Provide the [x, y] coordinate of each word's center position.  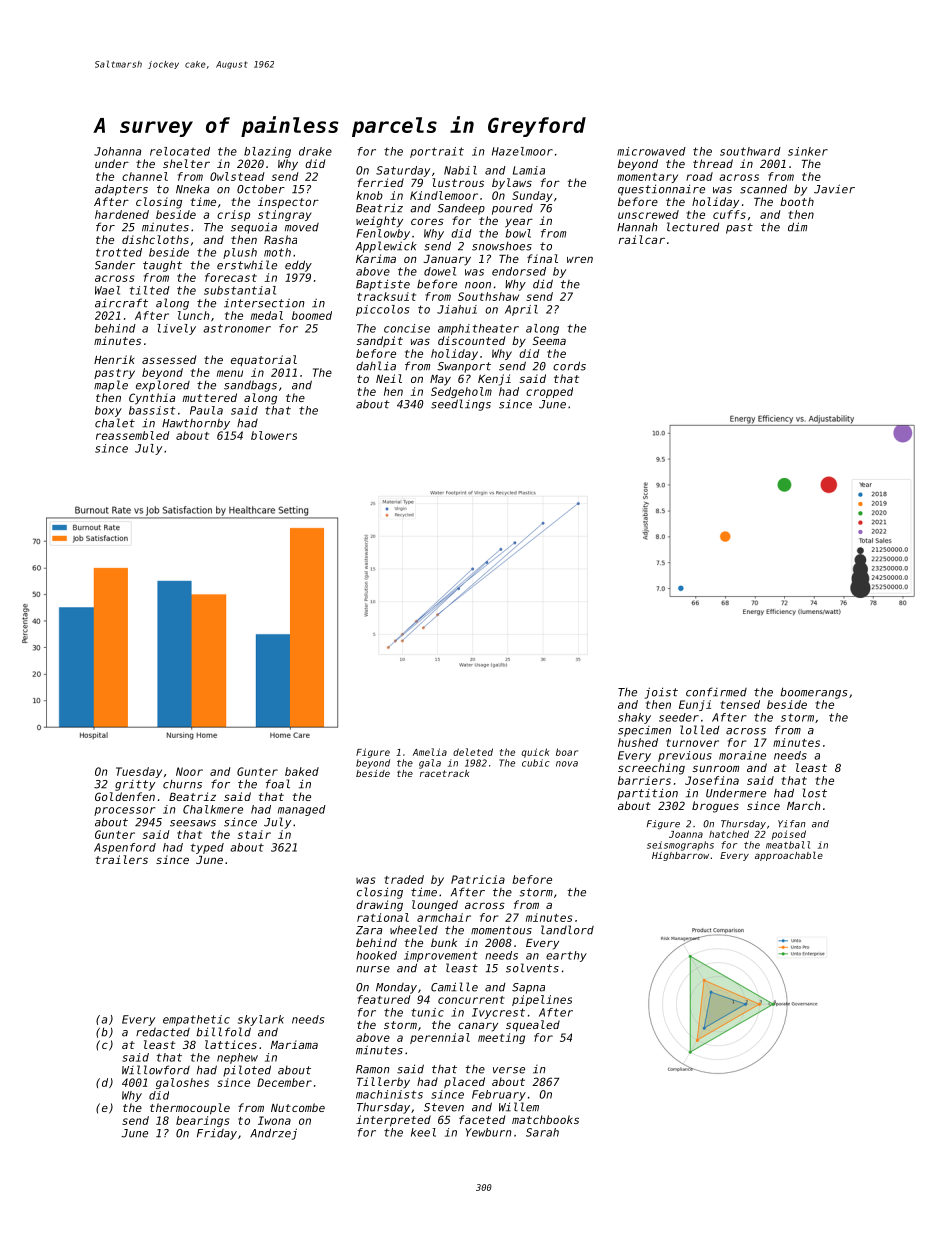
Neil [389, 378]
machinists [389, 1094]
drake [315, 151]
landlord [567, 930]
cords [569, 366]
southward [750, 151]
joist [661, 693]
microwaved [651, 151]
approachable [789, 856]
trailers [122, 859]
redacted [163, 1032]
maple [111, 386]
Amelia [430, 752]
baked [302, 771]
